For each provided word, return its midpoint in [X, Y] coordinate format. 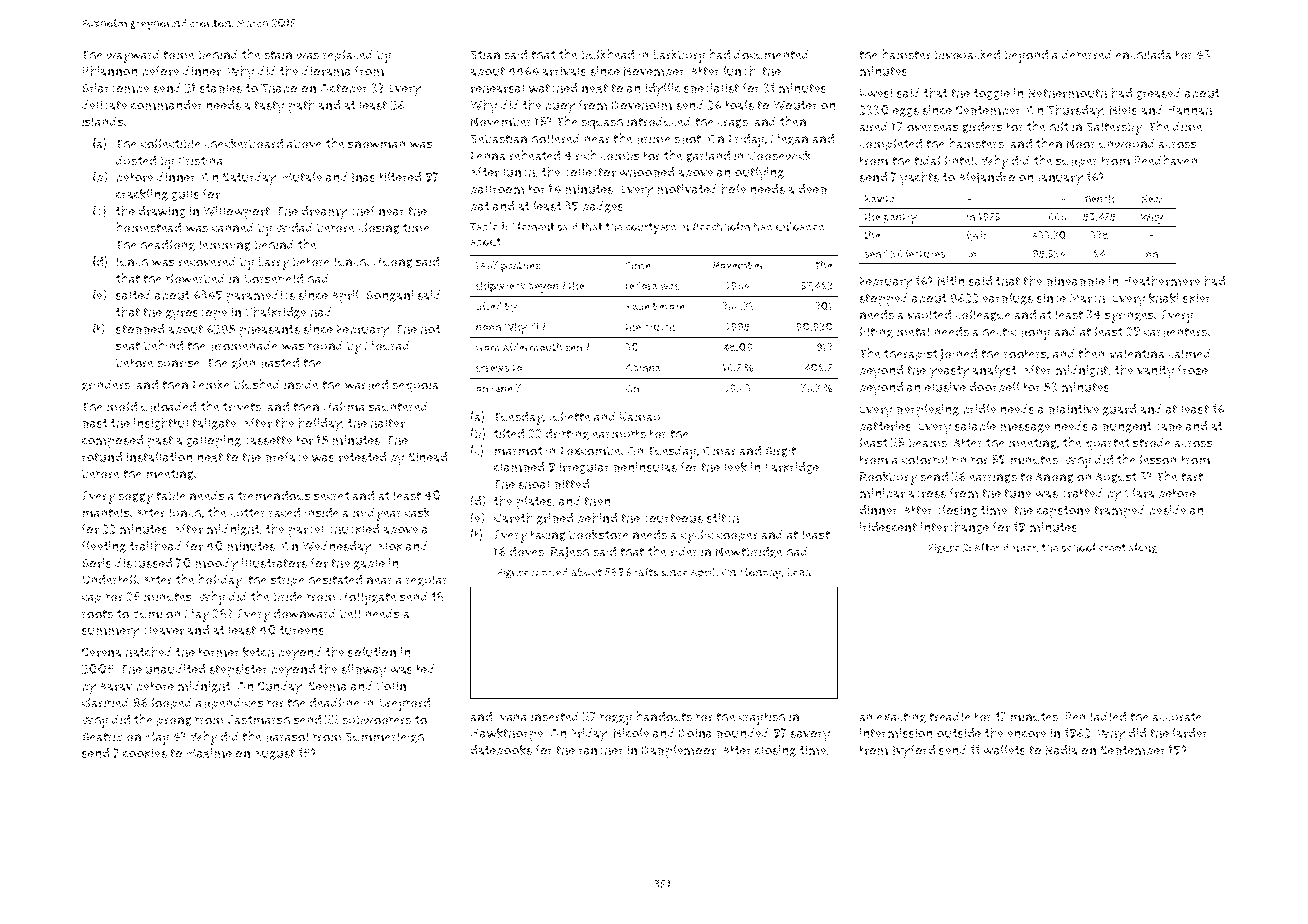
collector [590, 171]
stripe [288, 581]
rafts [646, 572]
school [1078, 547]
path [301, 106]
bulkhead [607, 54]
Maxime [209, 753]
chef [362, 210]
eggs [906, 112]
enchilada [1144, 54]
